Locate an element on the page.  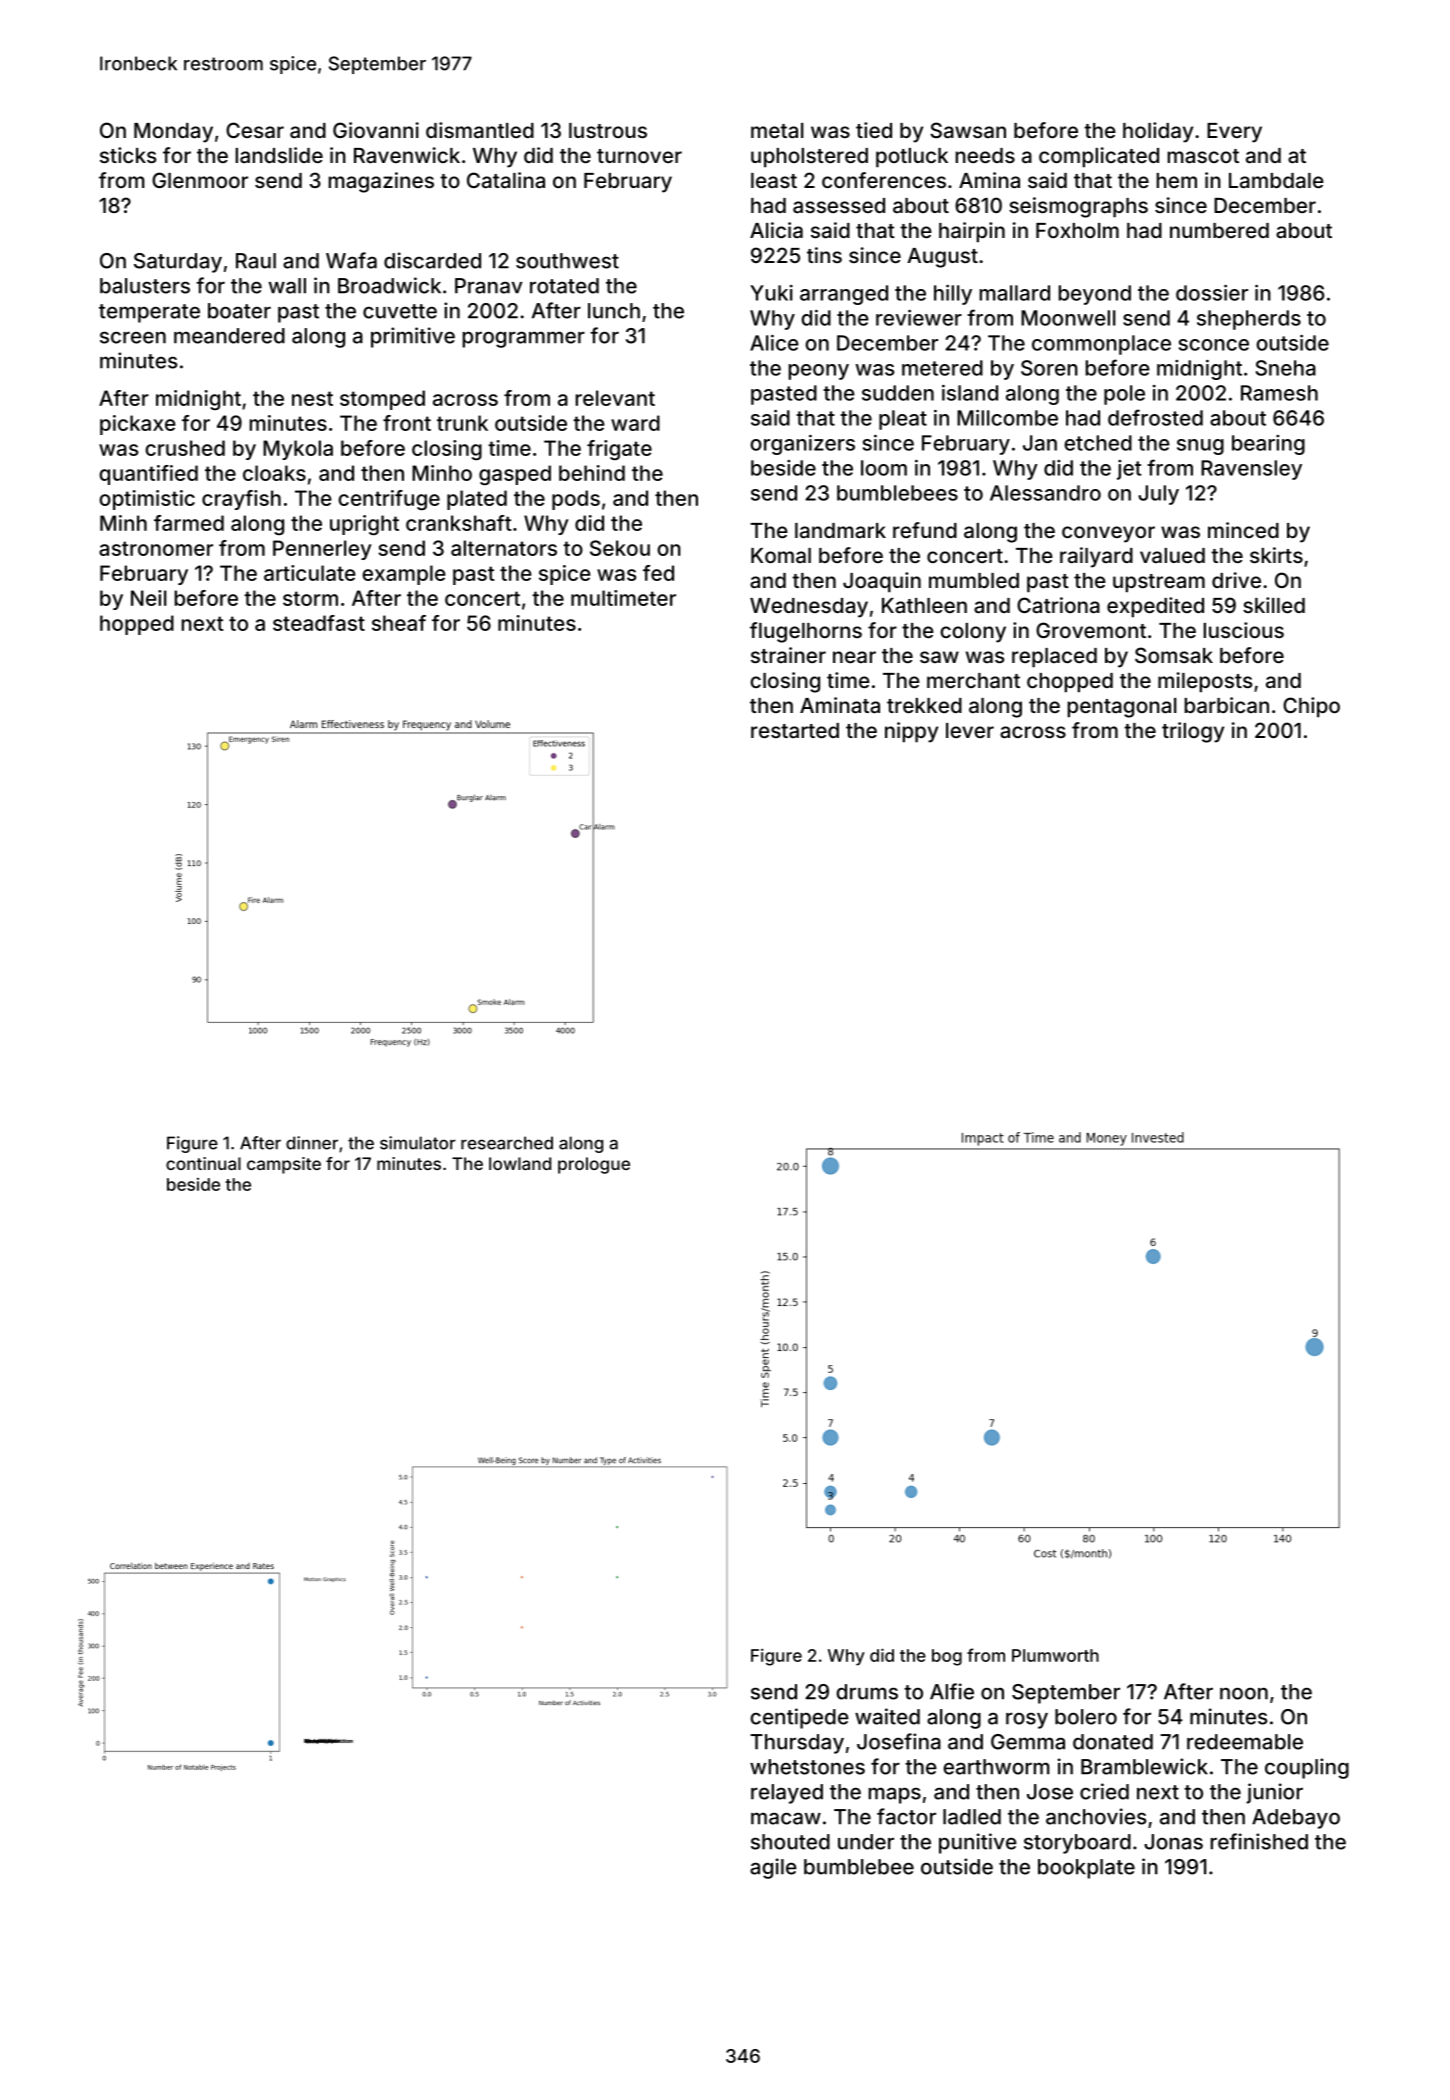
Plumworth is located at coordinates (1055, 1655).
